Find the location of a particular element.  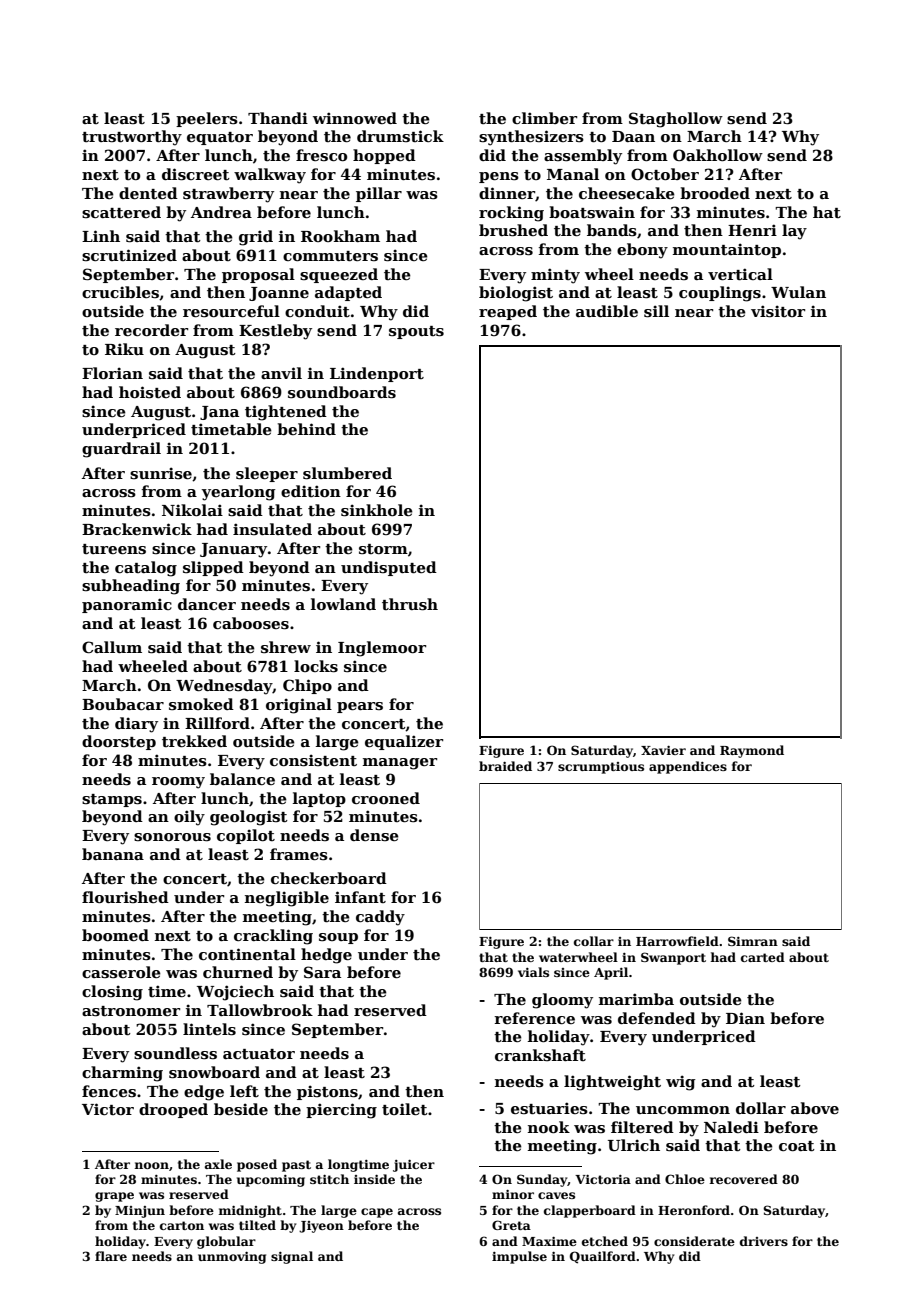

beside is located at coordinates (241, 1109).
